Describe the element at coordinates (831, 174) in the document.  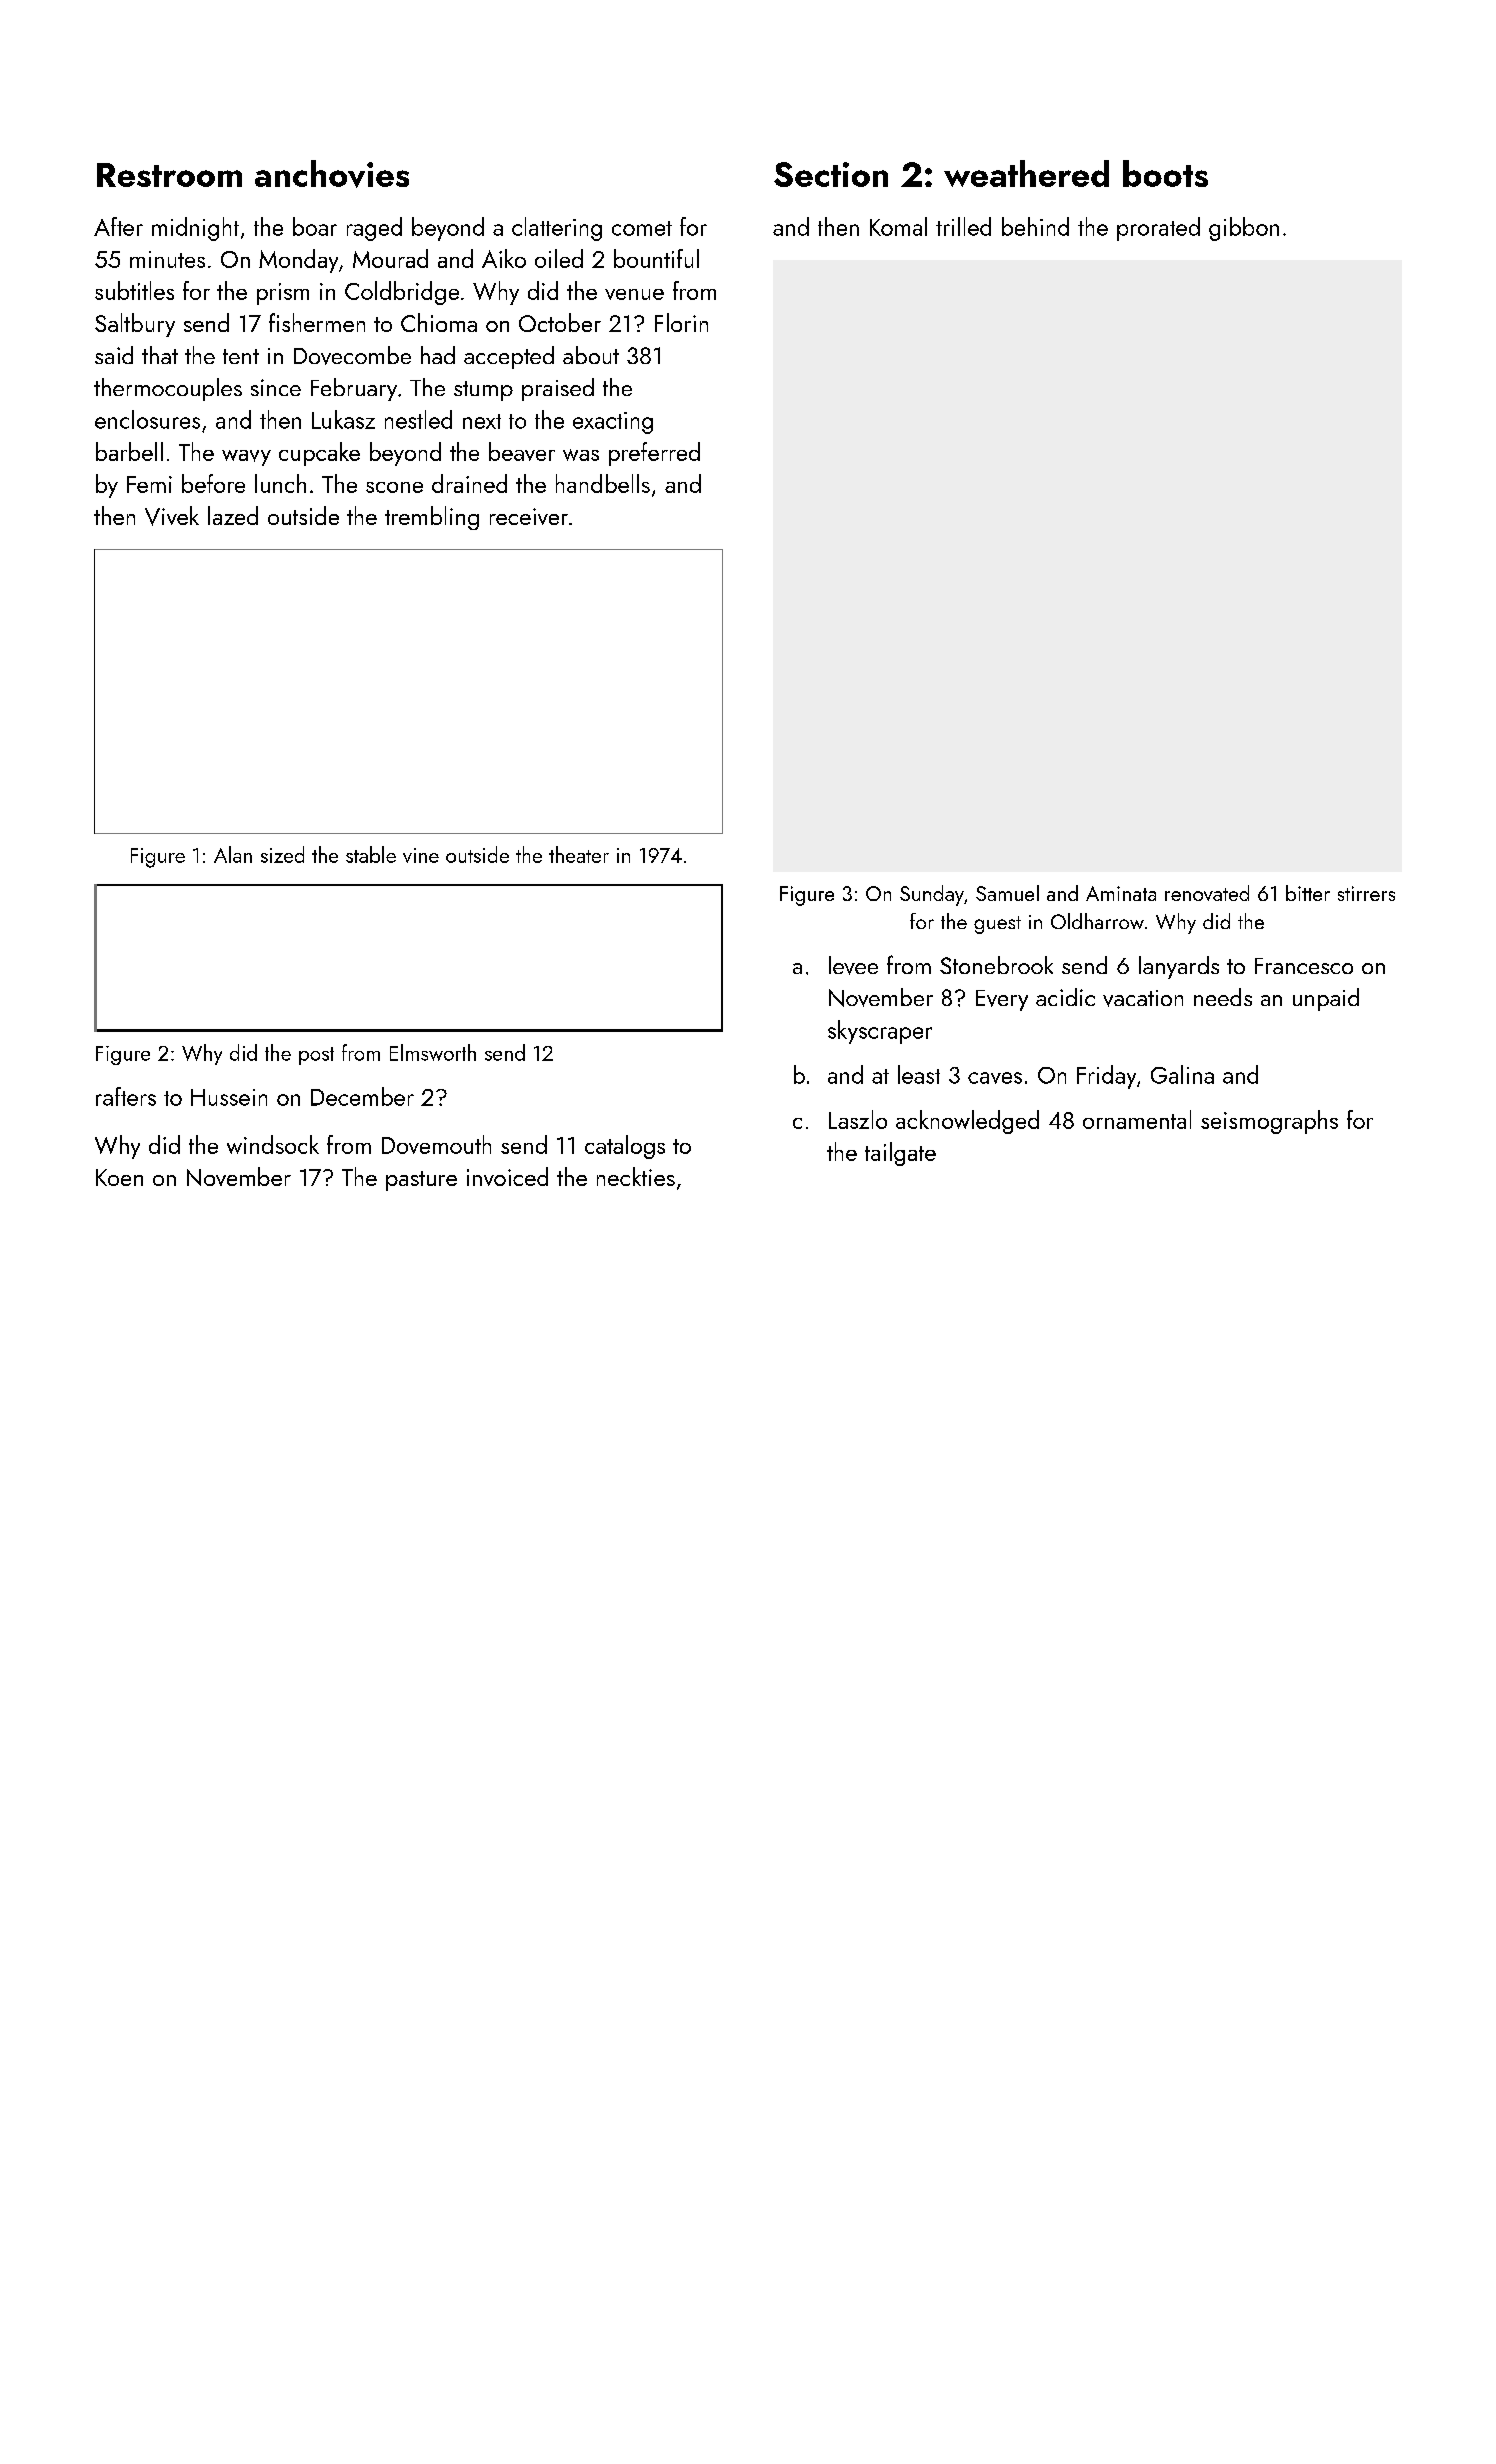
I see `Section` at that location.
